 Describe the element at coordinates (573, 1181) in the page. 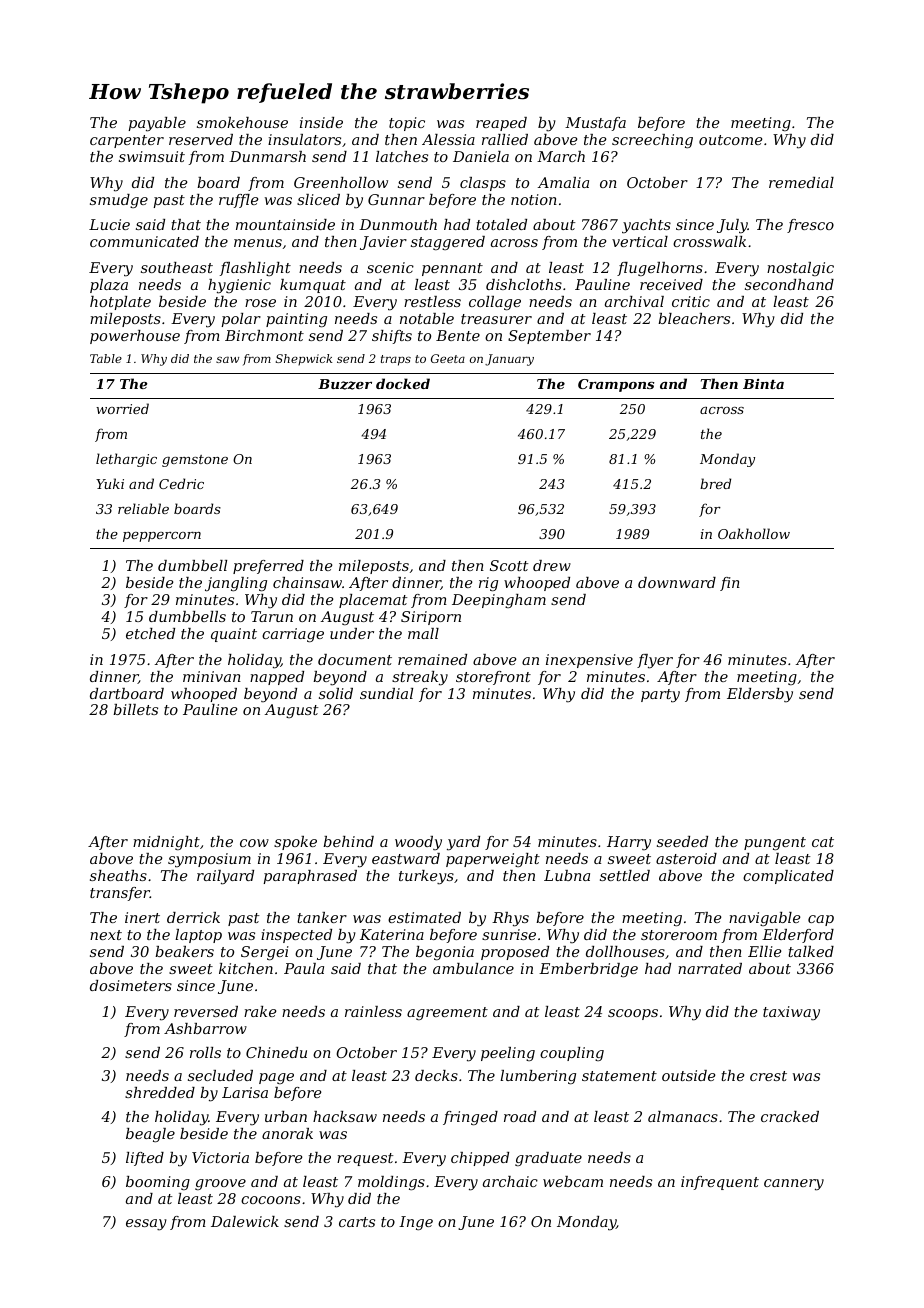

I see `webcam` at that location.
